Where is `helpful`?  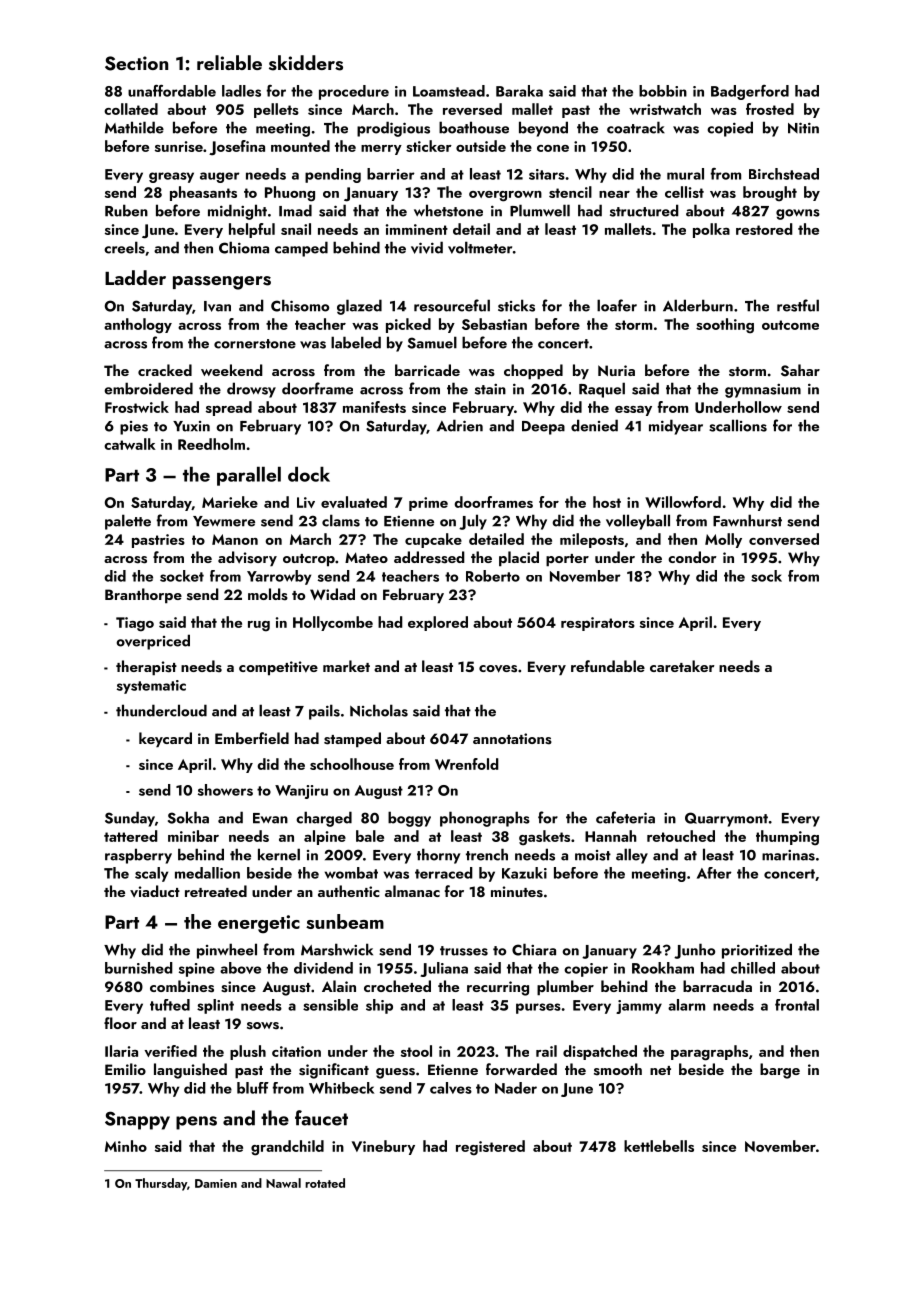
helpful is located at coordinates (252, 230).
